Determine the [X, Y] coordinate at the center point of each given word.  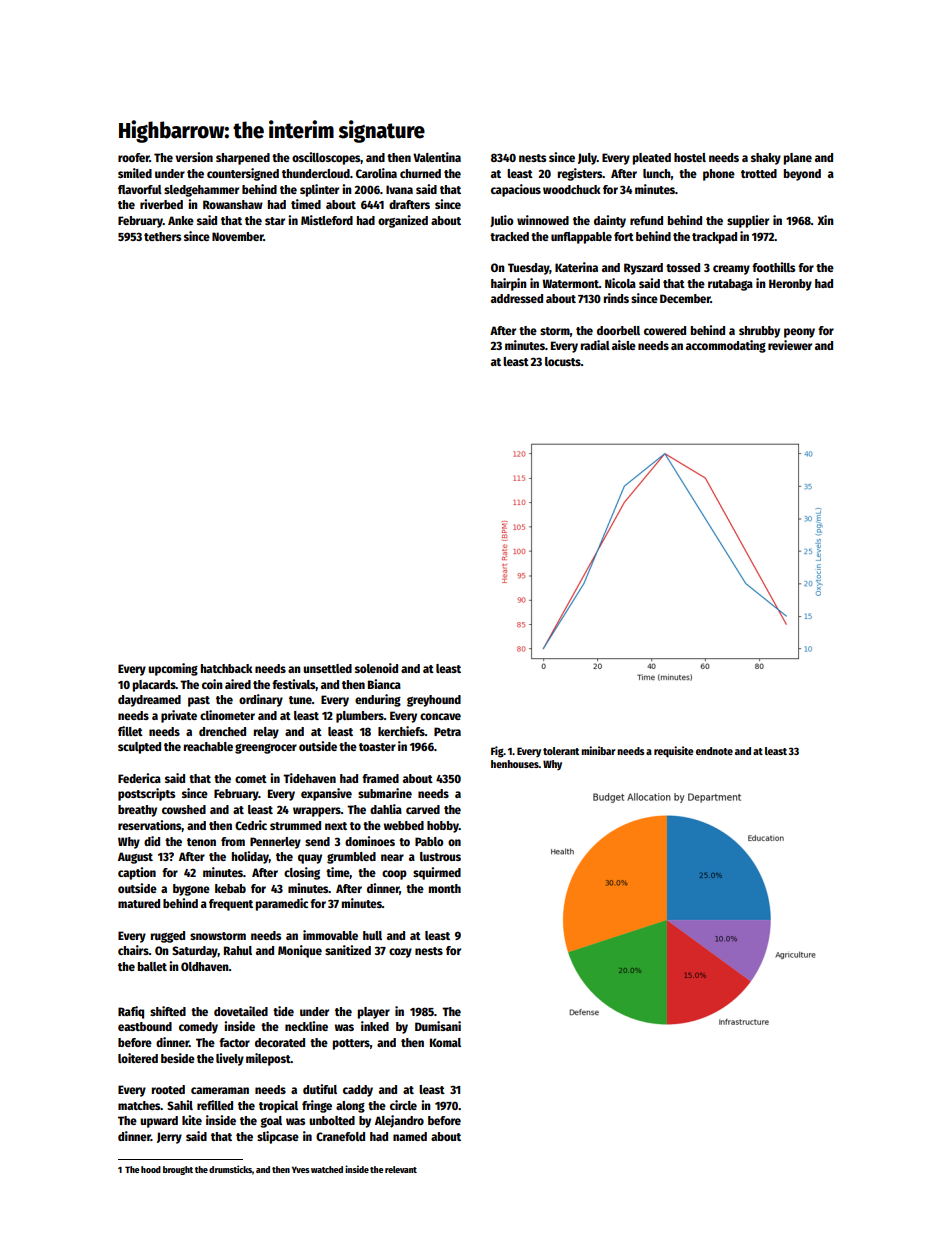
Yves [301, 1169]
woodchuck [572, 189]
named [410, 1136]
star [275, 221]
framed [380, 778]
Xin [825, 220]
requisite [674, 752]
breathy [137, 811]
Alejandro [399, 1121]
